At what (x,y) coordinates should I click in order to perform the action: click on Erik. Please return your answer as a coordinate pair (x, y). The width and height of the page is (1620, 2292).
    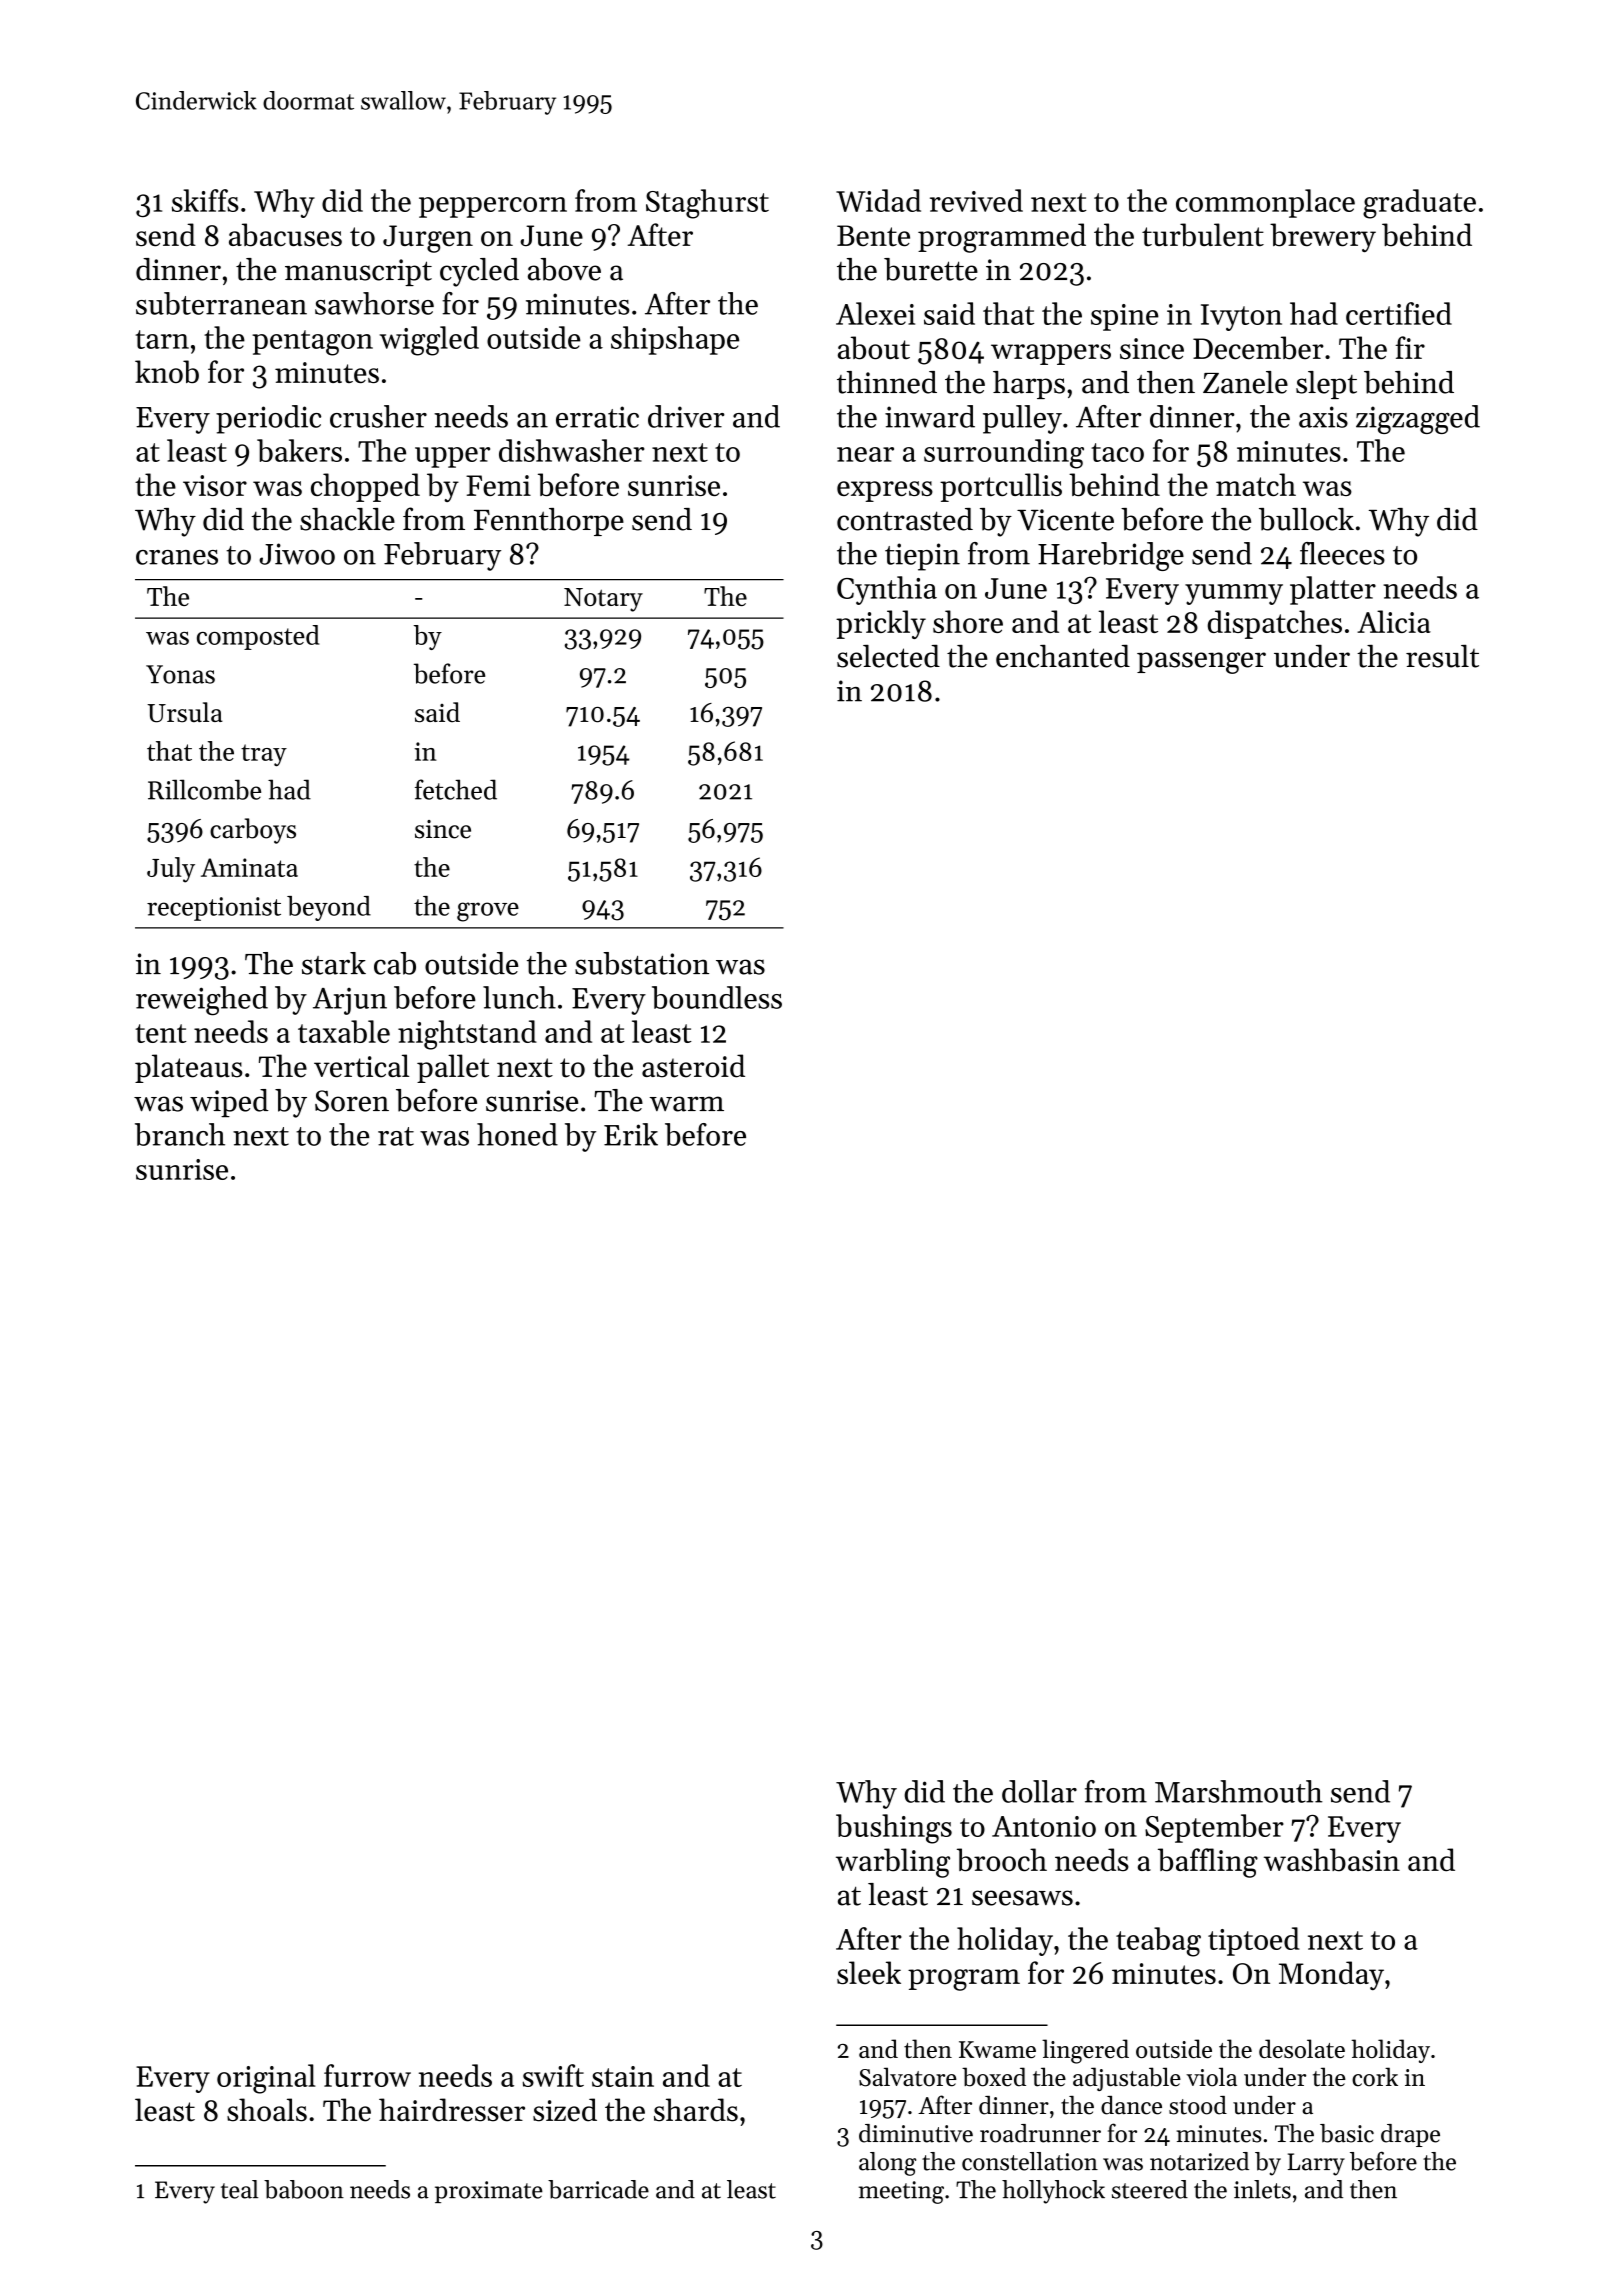
    Looking at the image, I should click on (631, 1134).
